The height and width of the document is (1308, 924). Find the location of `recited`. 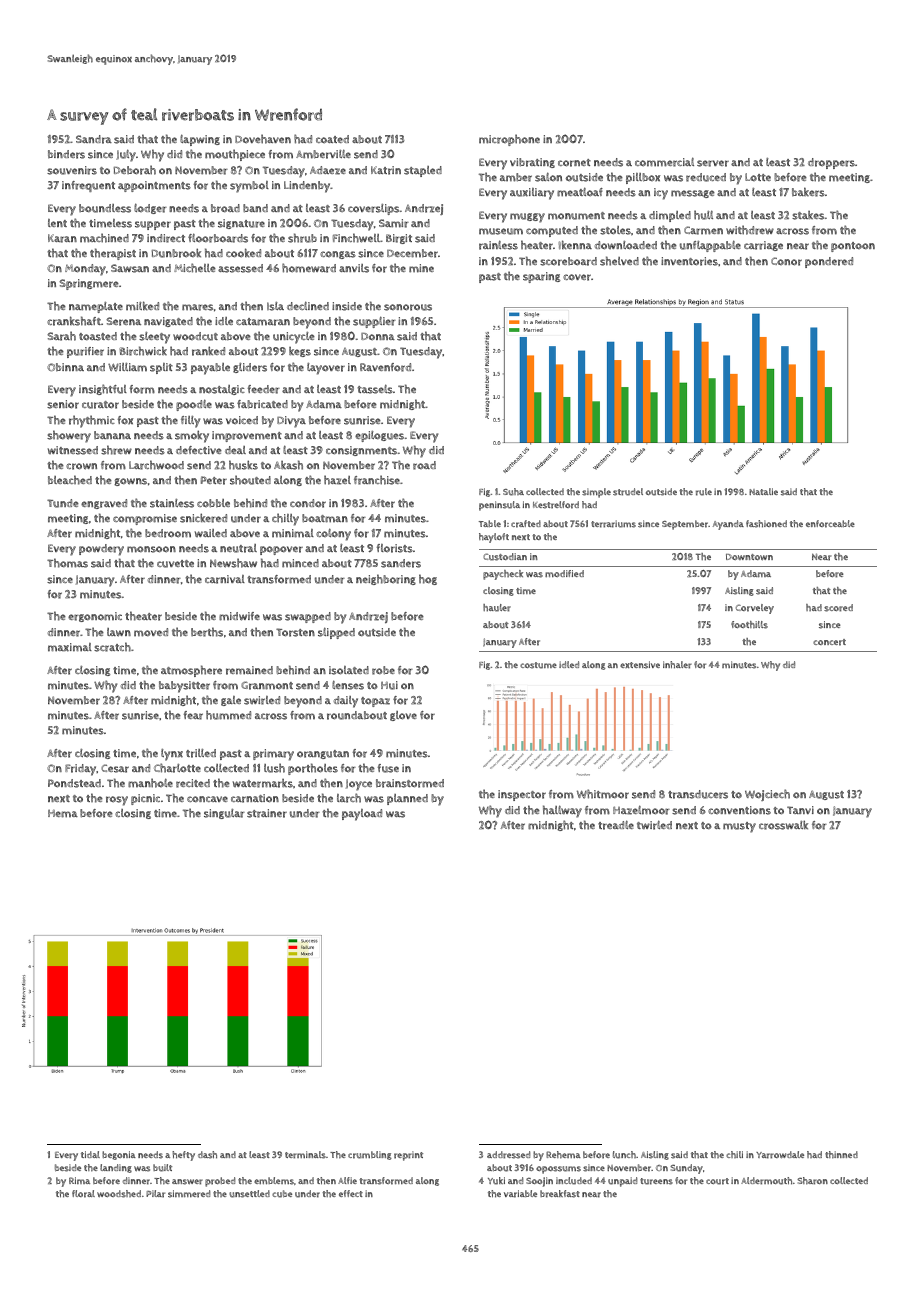

recited is located at coordinates (193, 783).
